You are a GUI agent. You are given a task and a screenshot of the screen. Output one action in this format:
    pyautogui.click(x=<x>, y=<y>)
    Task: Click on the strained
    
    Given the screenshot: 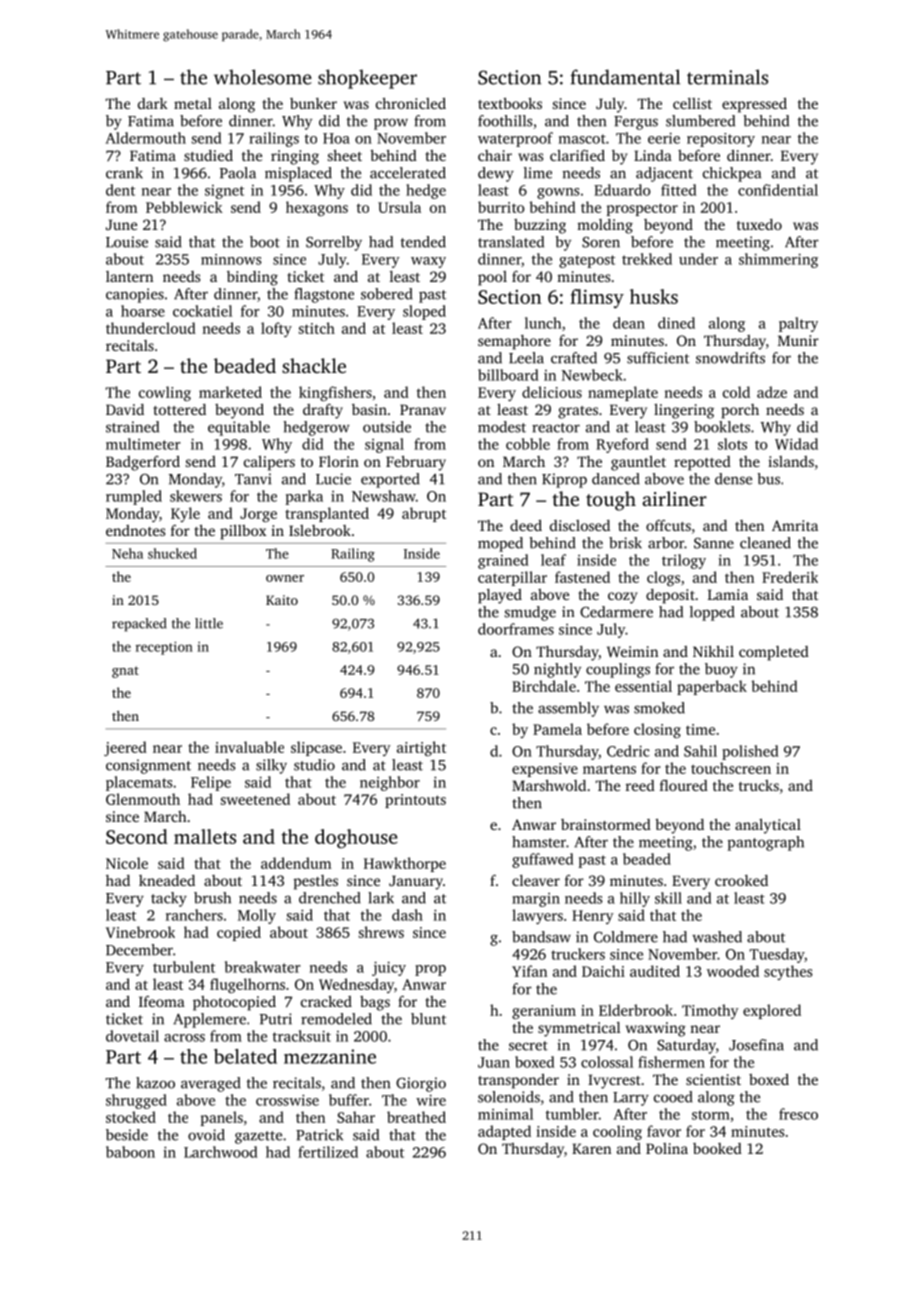 What is the action you would take?
    pyautogui.click(x=132, y=427)
